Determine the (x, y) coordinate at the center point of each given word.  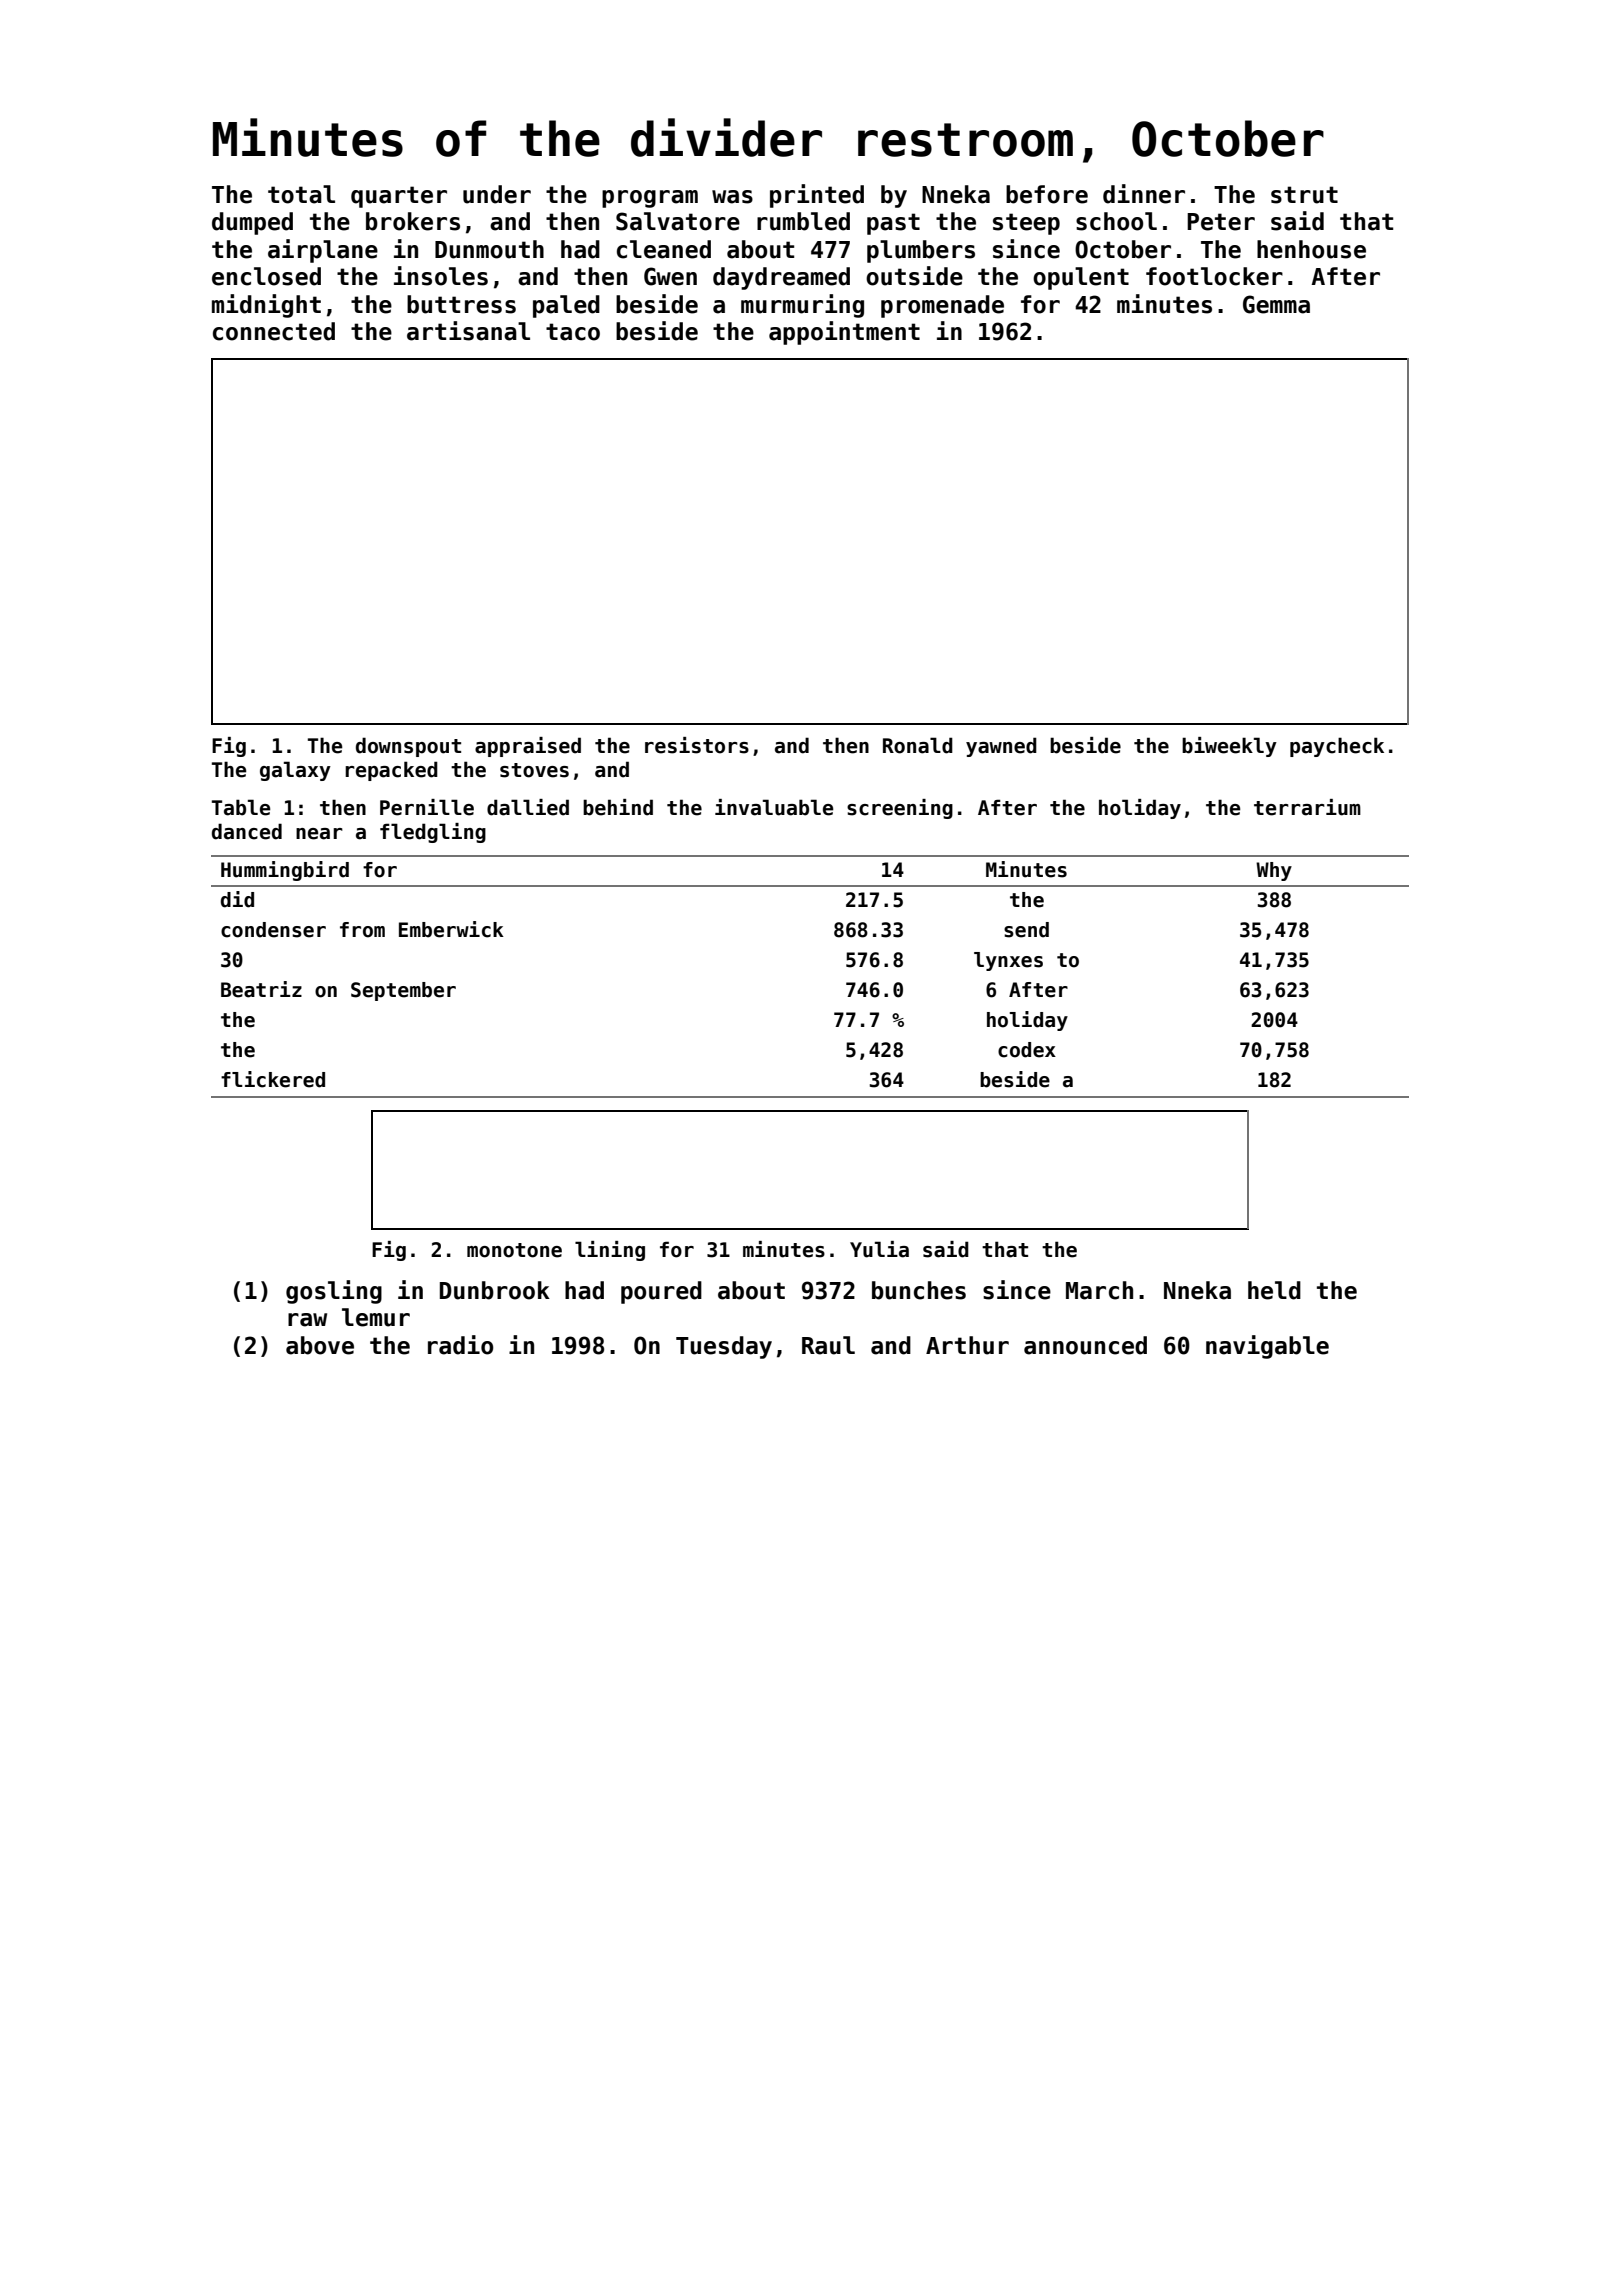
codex (1027, 1050)
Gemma (1276, 304)
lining (610, 1251)
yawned (1001, 747)
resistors (697, 745)
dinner (1144, 194)
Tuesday (724, 1347)
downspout (408, 747)
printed (817, 196)
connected (274, 331)
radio (460, 1345)
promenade (942, 306)
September (403, 991)
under (497, 194)
